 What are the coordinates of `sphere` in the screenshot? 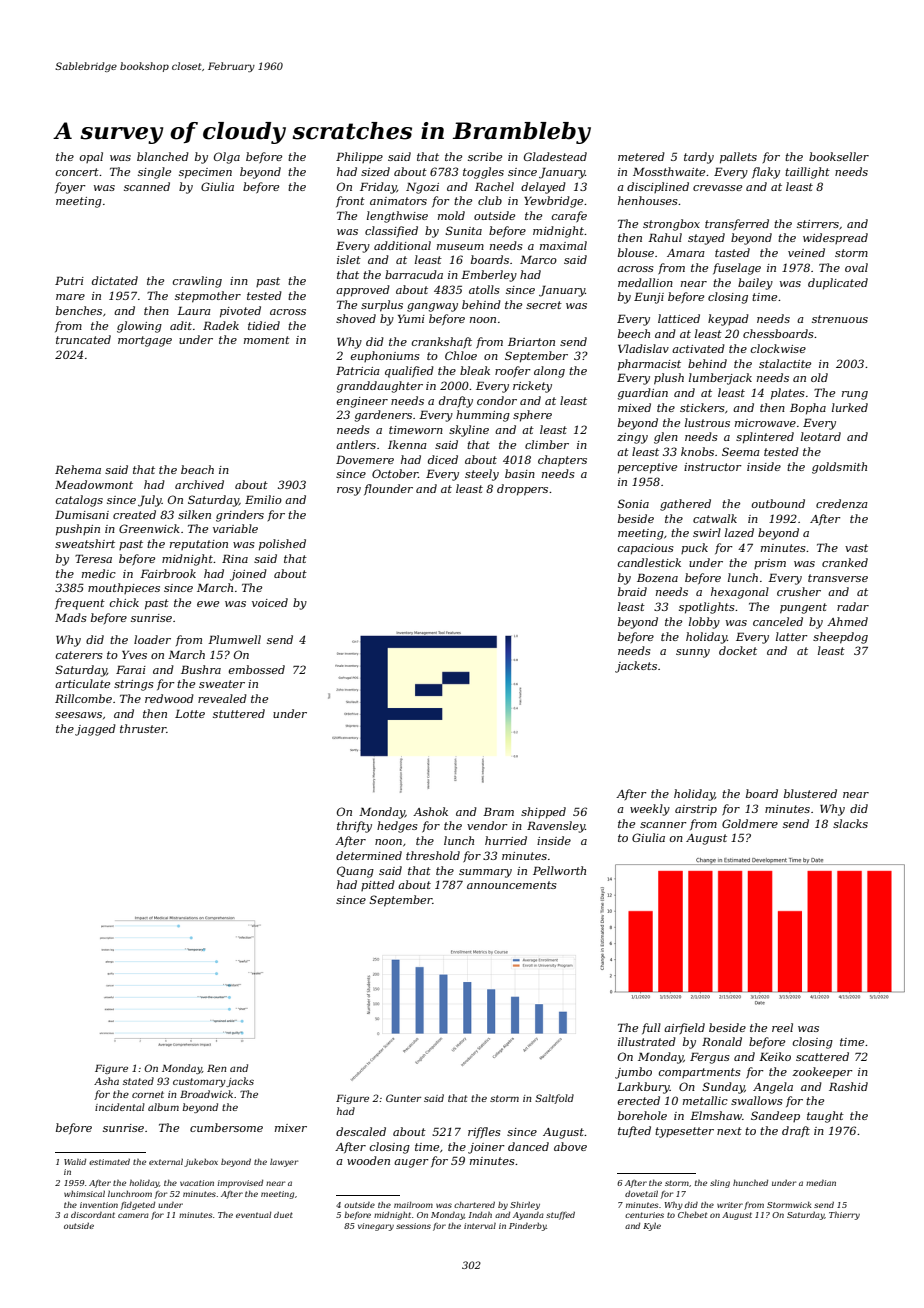 It's located at (532, 416).
